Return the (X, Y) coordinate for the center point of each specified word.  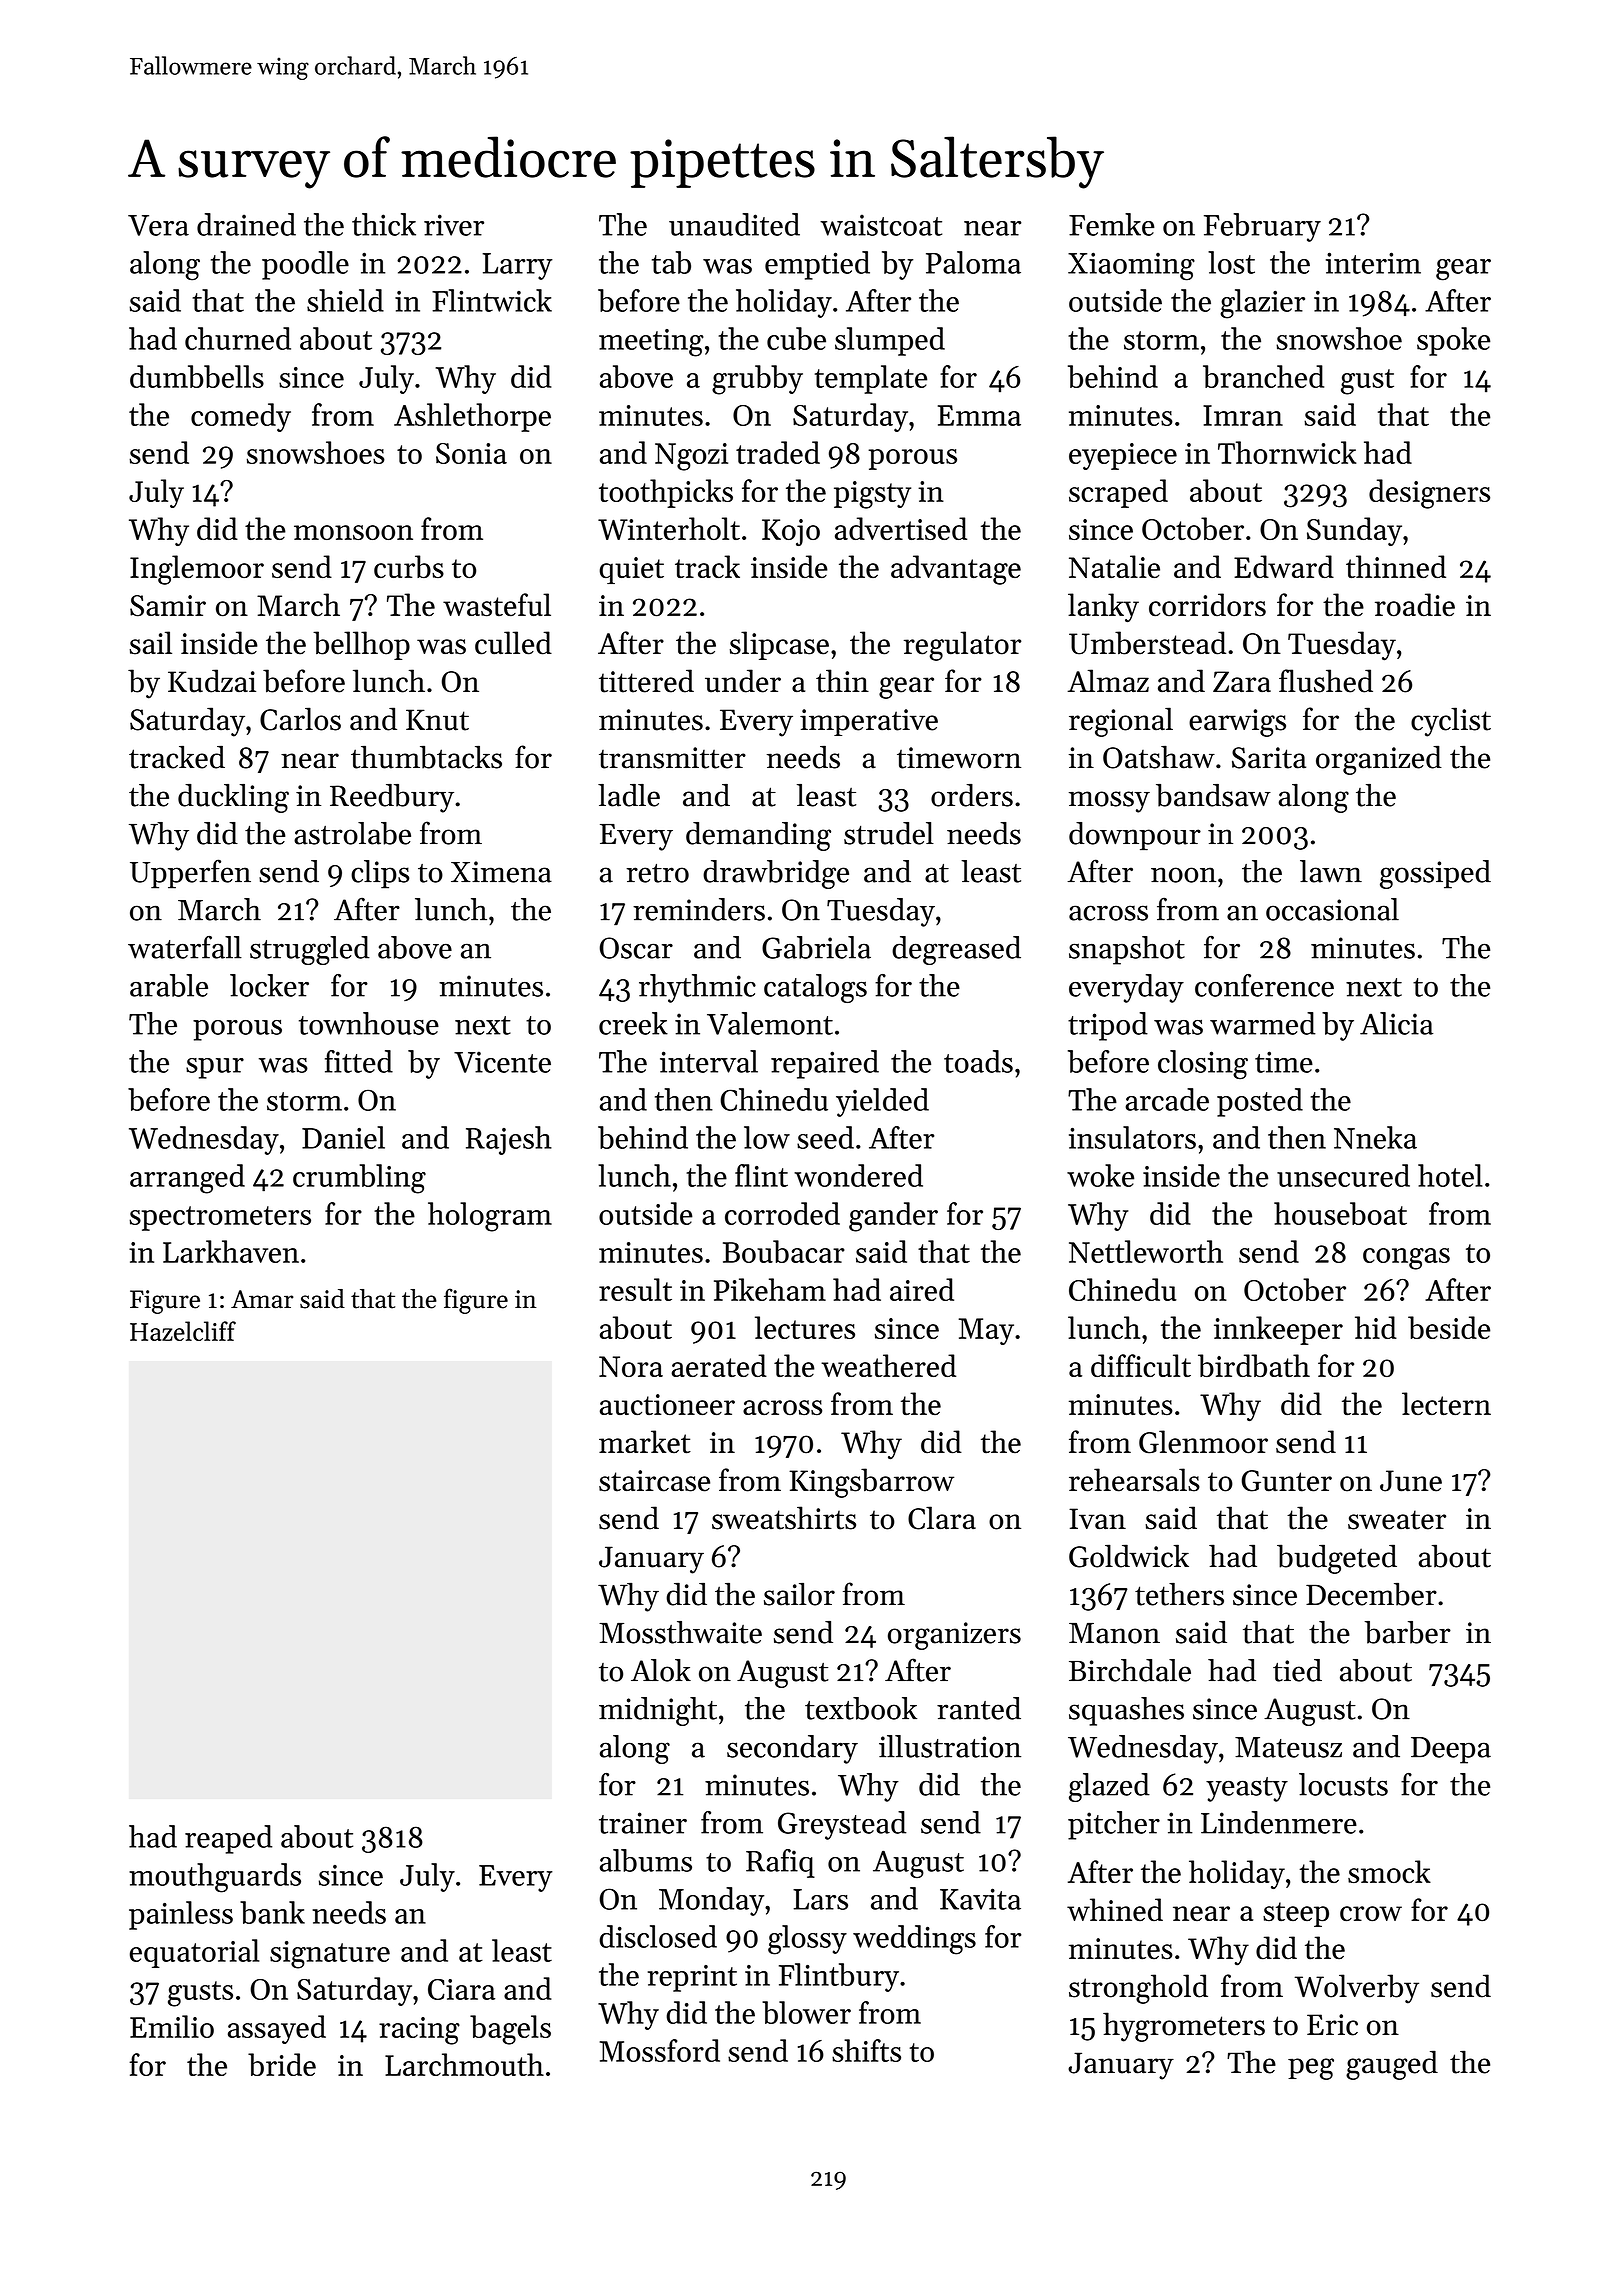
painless (181, 1915)
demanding (758, 836)
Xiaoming (1131, 266)
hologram (490, 1217)
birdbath (1254, 1365)
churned (238, 338)
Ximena (501, 872)
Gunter (1287, 1481)
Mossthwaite (680, 1632)
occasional (1332, 909)
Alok (661, 1670)
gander (893, 1217)
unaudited (734, 224)
